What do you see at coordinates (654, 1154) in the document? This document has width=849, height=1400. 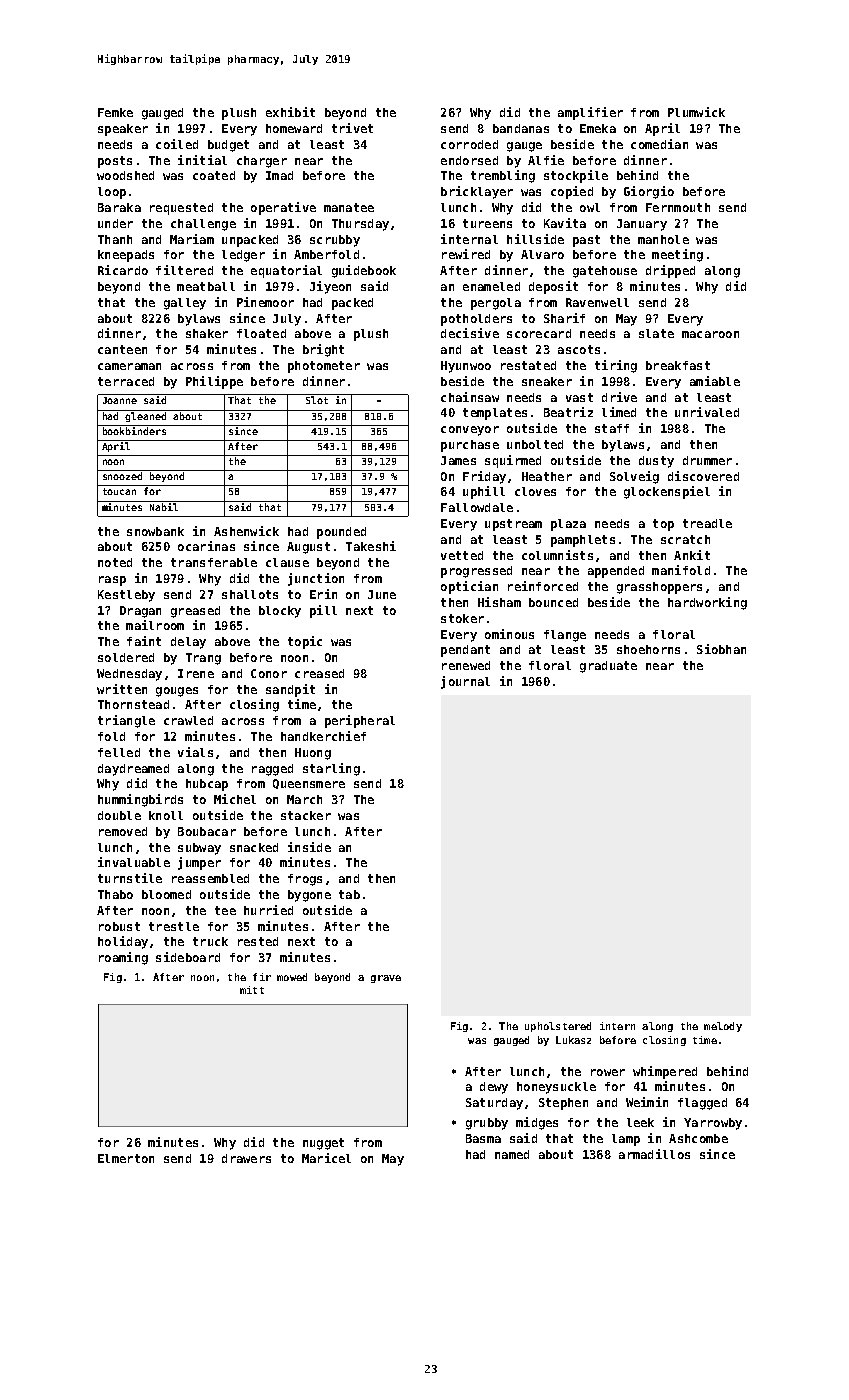 I see `armadillos` at bounding box center [654, 1154].
